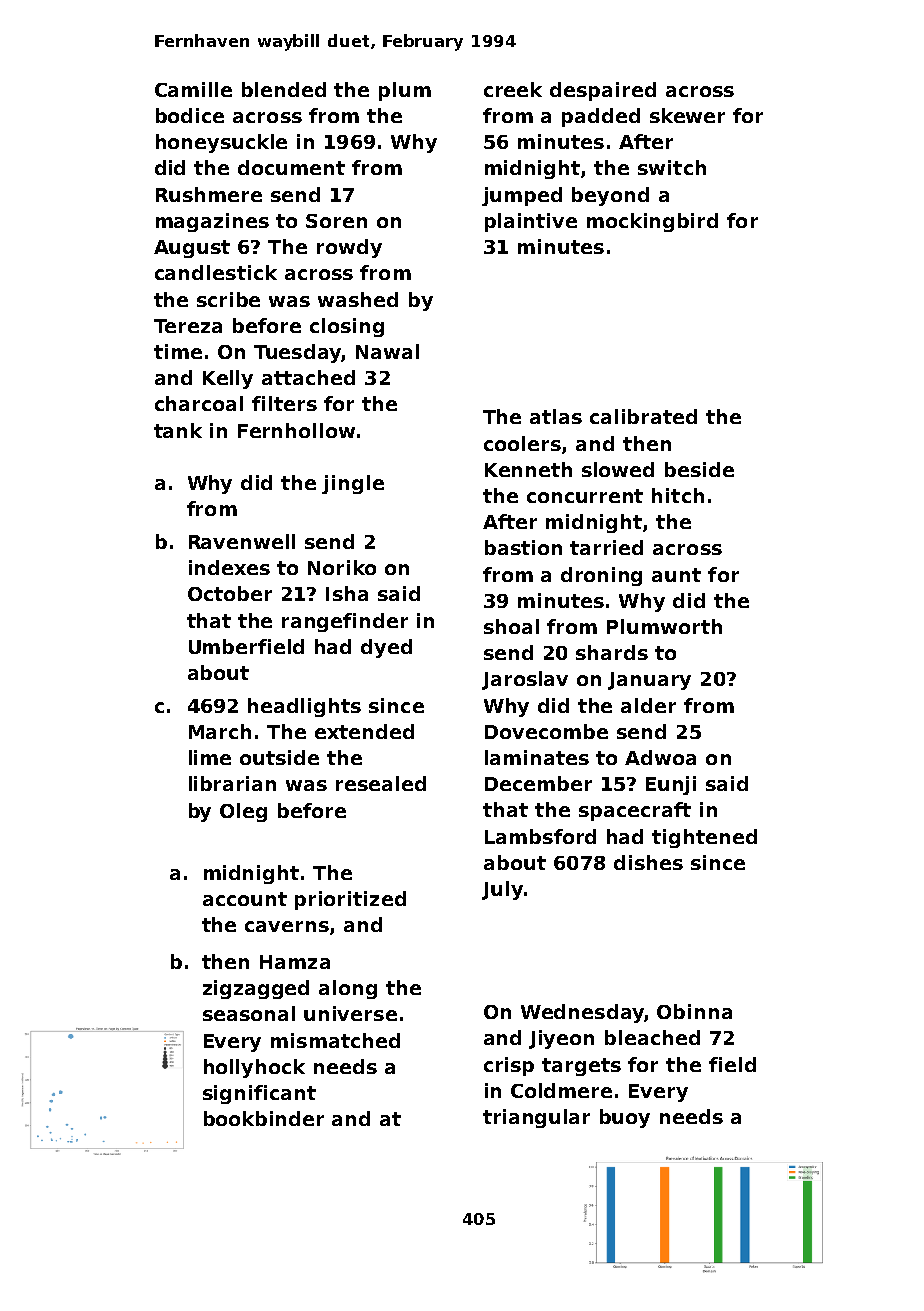 This screenshot has width=924, height=1311. Describe the element at coordinates (561, 1039) in the screenshot. I see `Jiyeon` at that location.
